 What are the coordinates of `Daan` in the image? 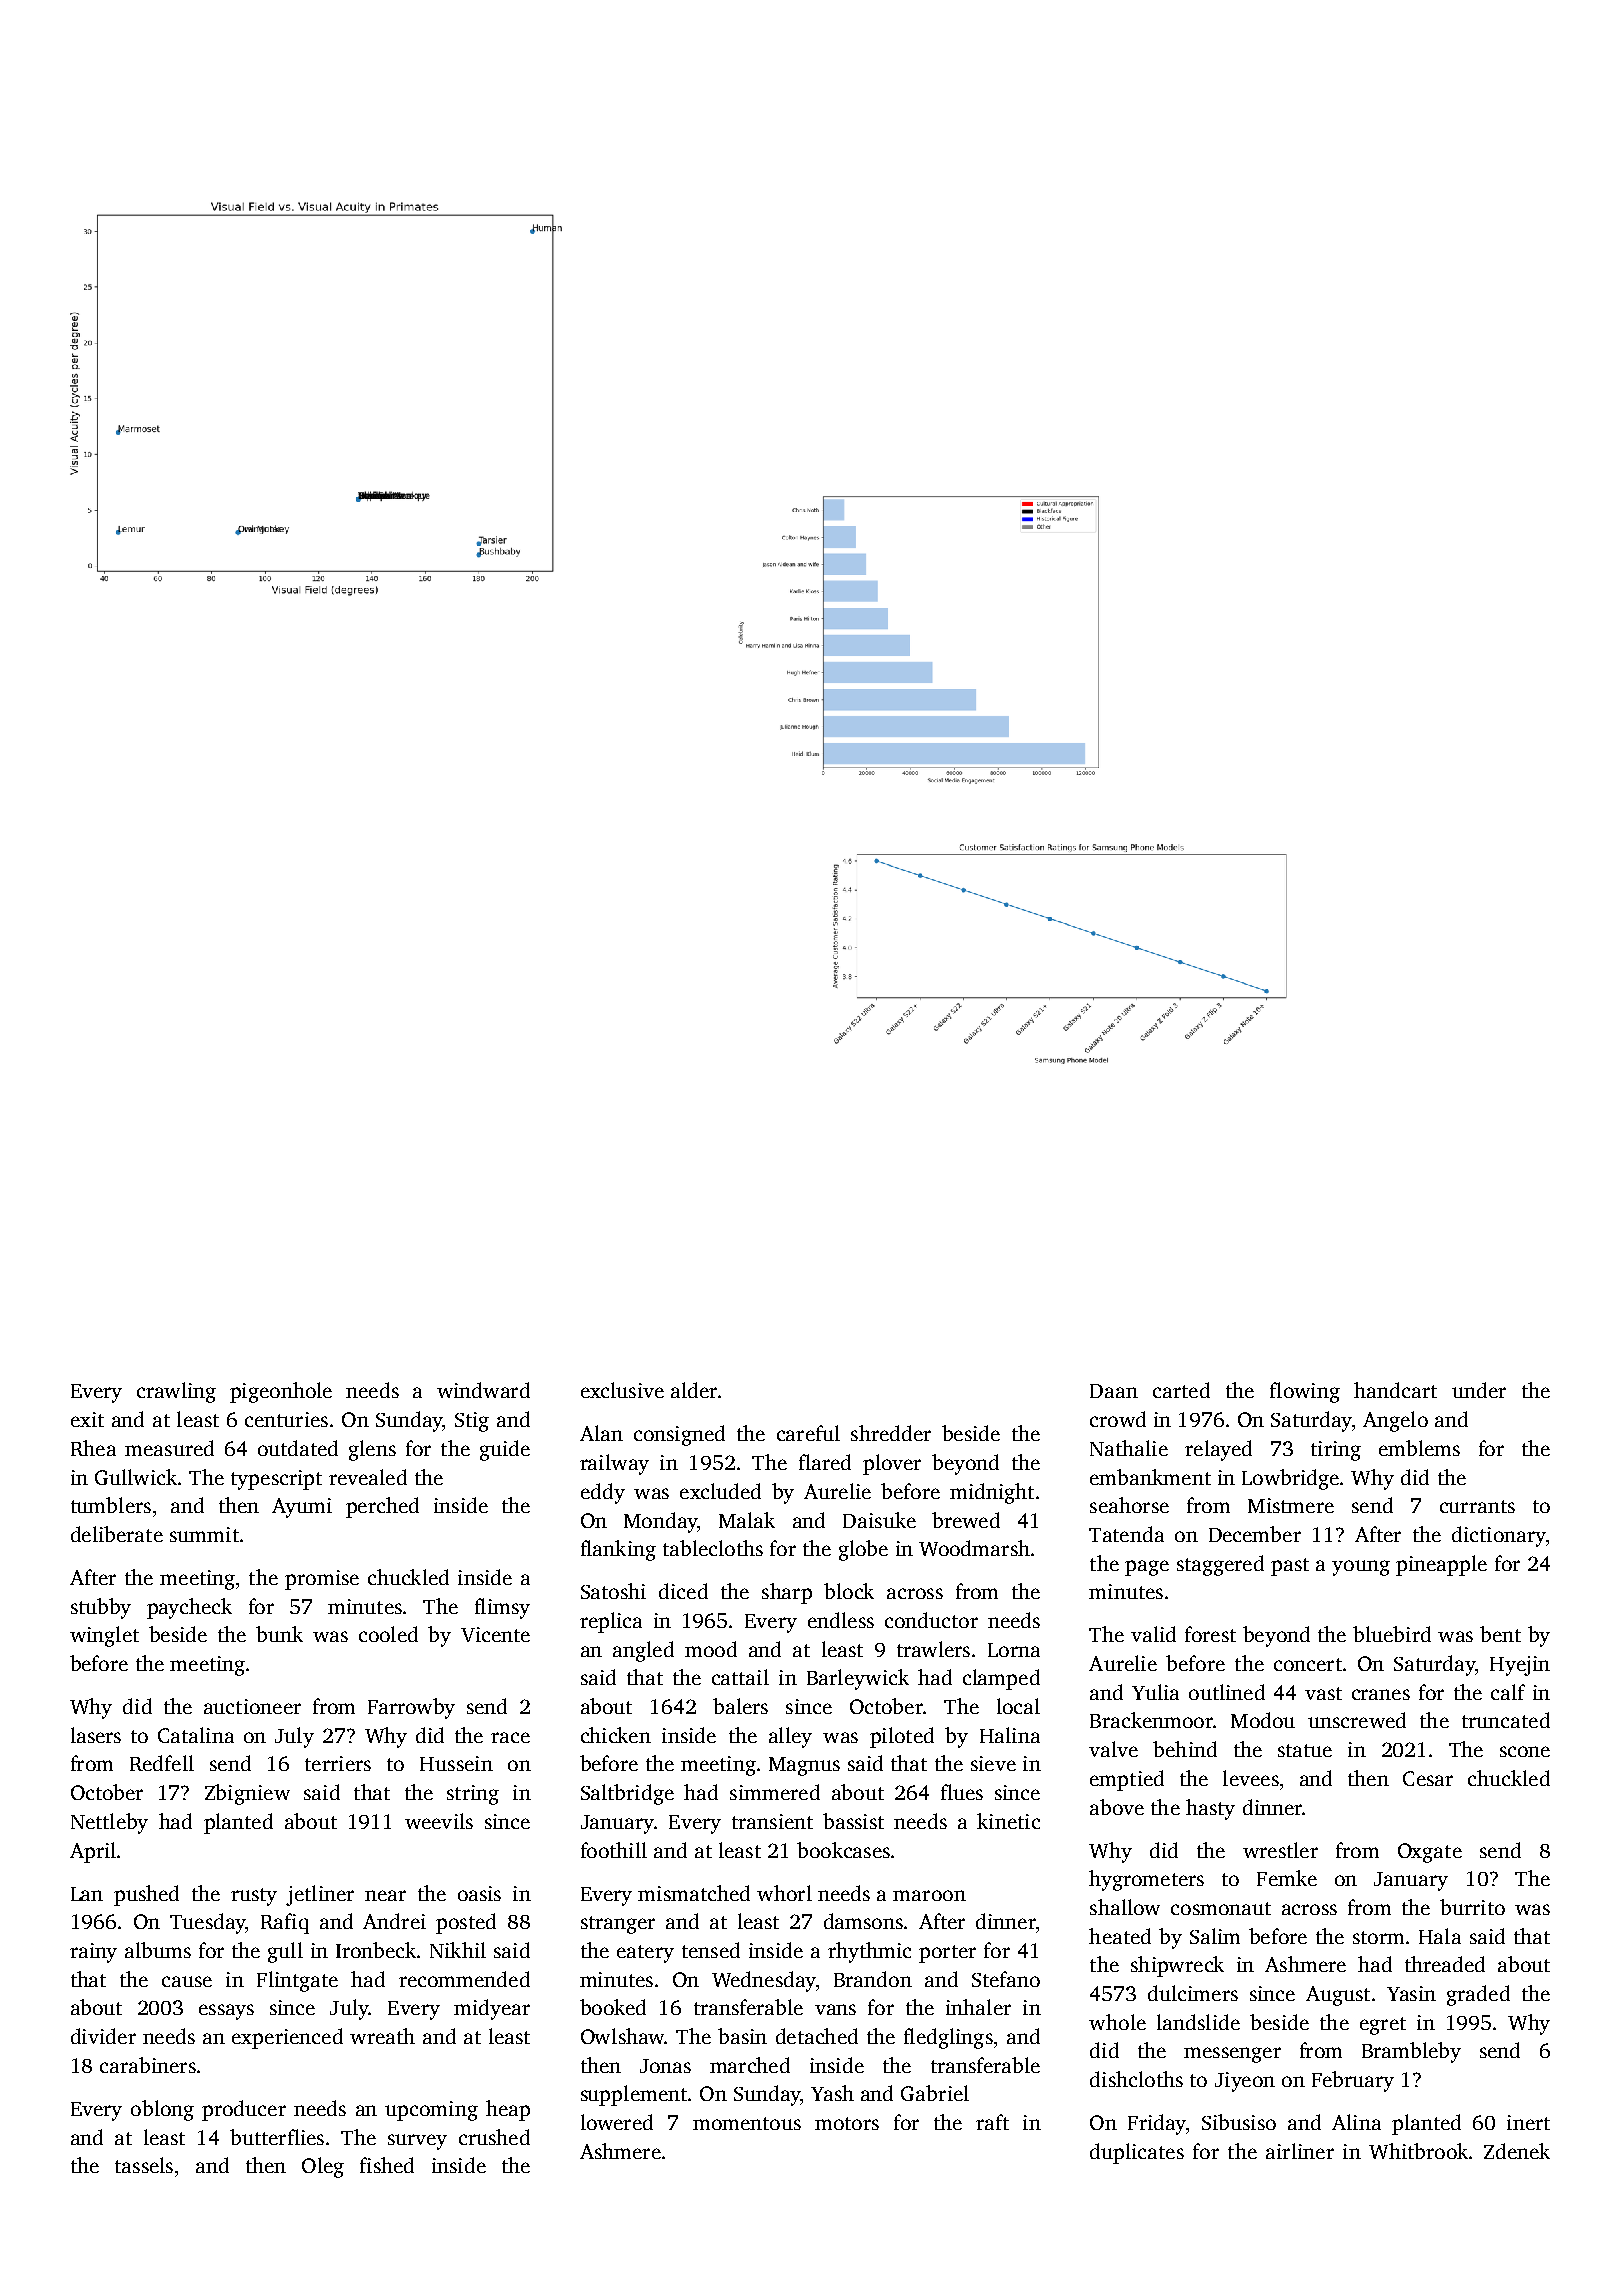 It's located at (1114, 1391).
